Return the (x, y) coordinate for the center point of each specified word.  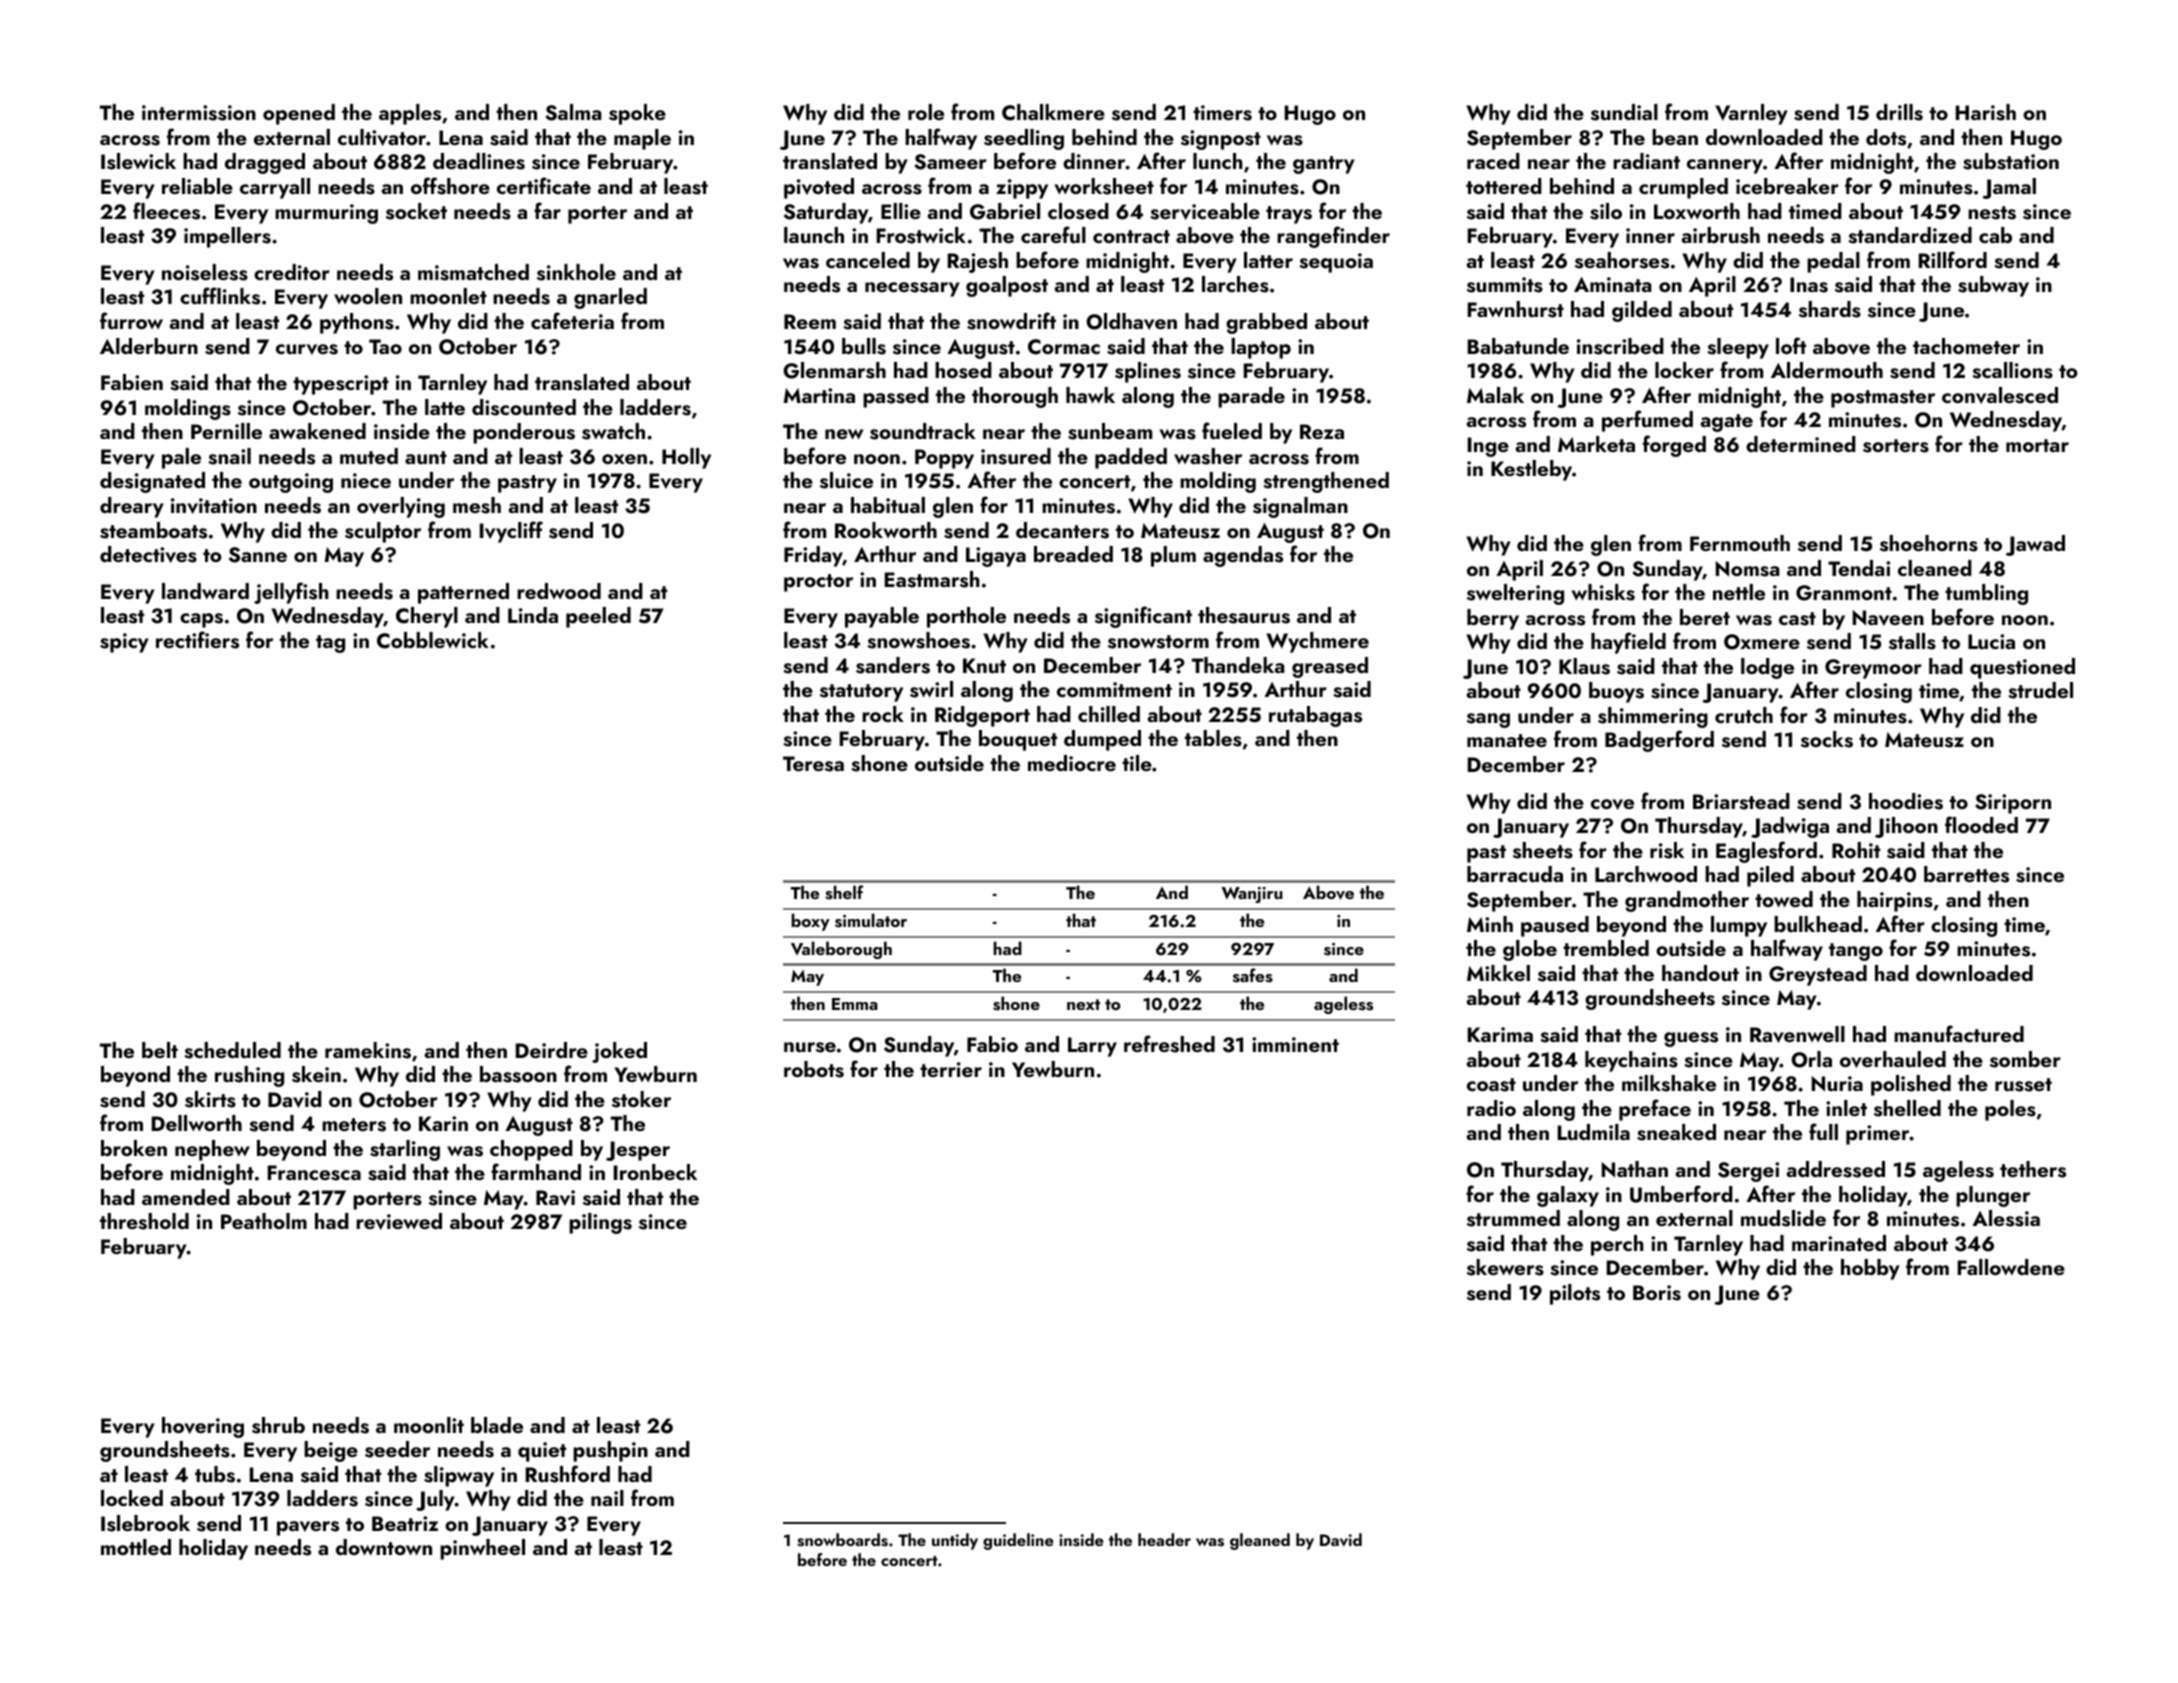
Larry (1092, 1047)
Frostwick (921, 235)
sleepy (1738, 348)
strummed (1513, 1218)
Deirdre (552, 1050)
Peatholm (264, 1221)
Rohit (1856, 850)
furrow (131, 320)
